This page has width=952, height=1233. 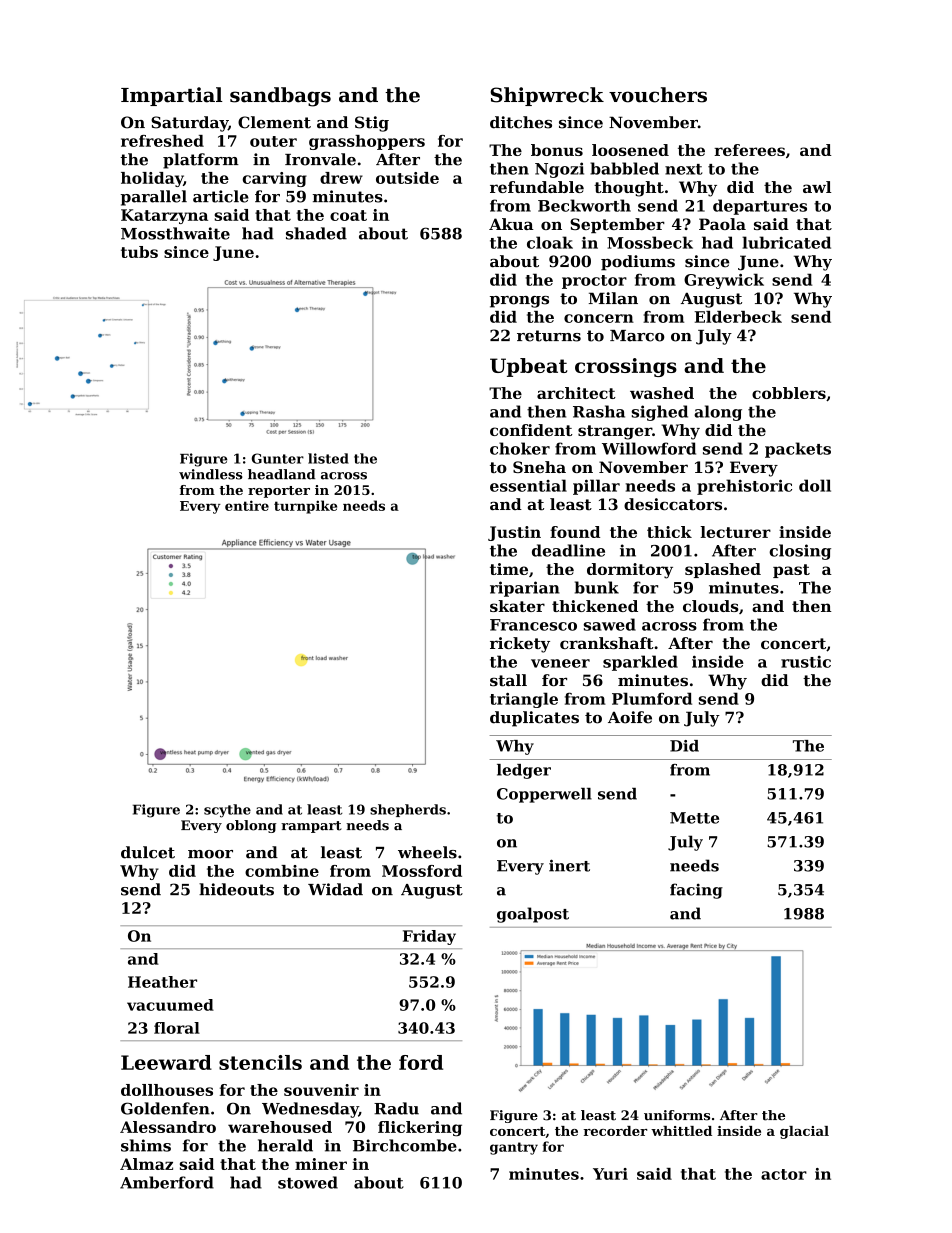 I want to click on entire, so click(x=247, y=505).
